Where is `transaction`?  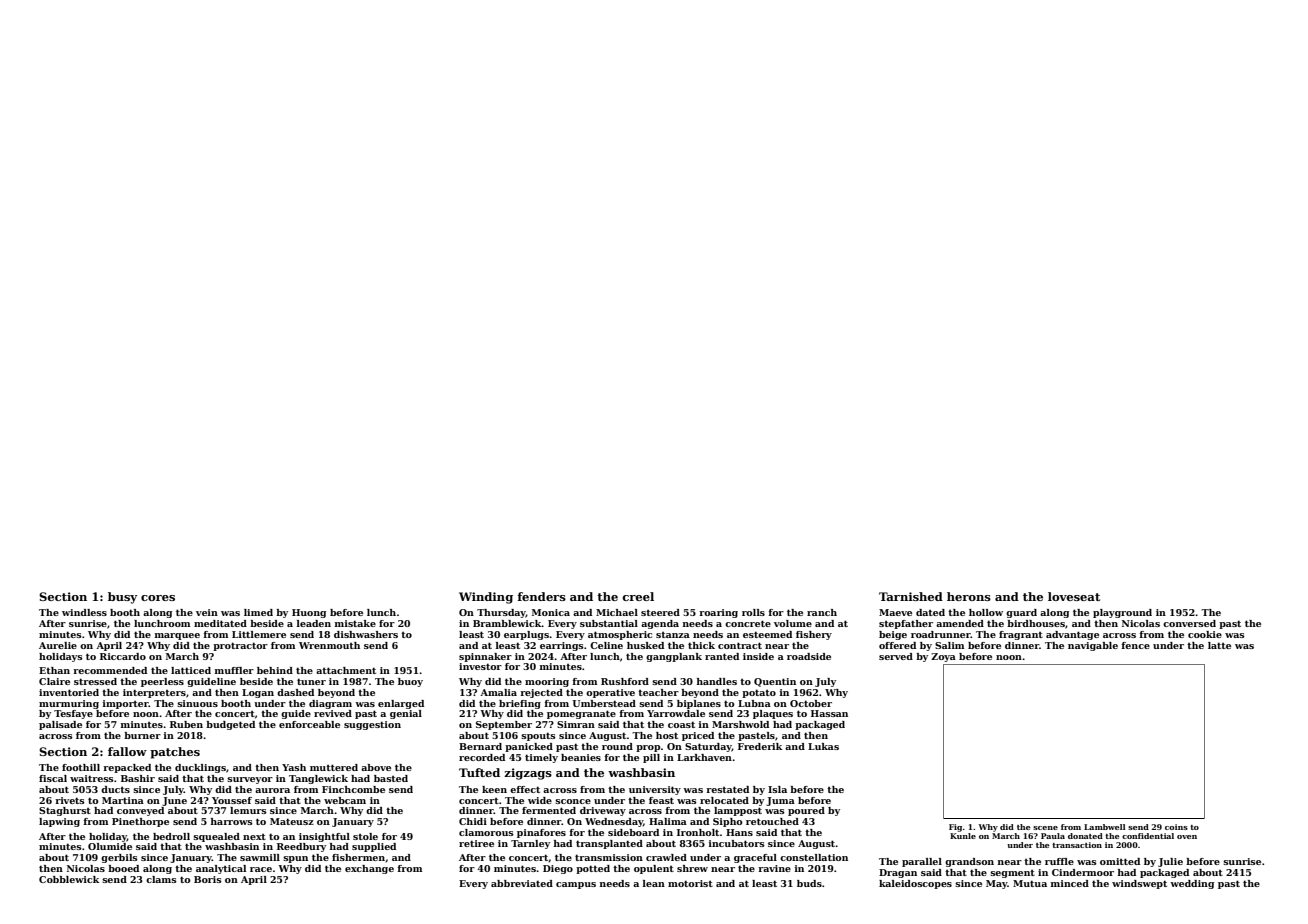
transaction is located at coordinates (1077, 845).
